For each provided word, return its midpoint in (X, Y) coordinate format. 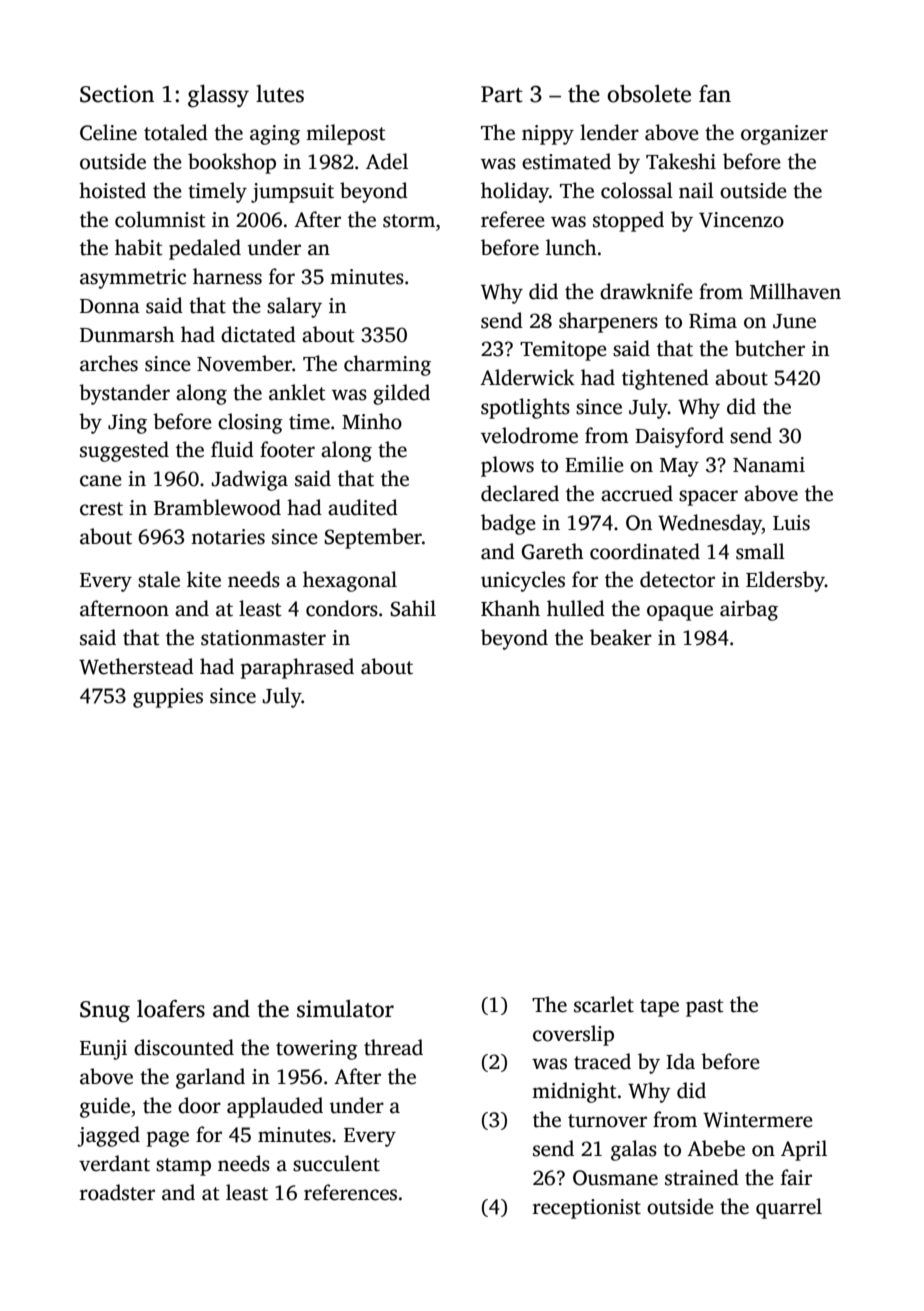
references (350, 1192)
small (760, 551)
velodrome (529, 435)
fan (715, 94)
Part (502, 94)
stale (159, 579)
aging (275, 135)
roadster (117, 1192)
